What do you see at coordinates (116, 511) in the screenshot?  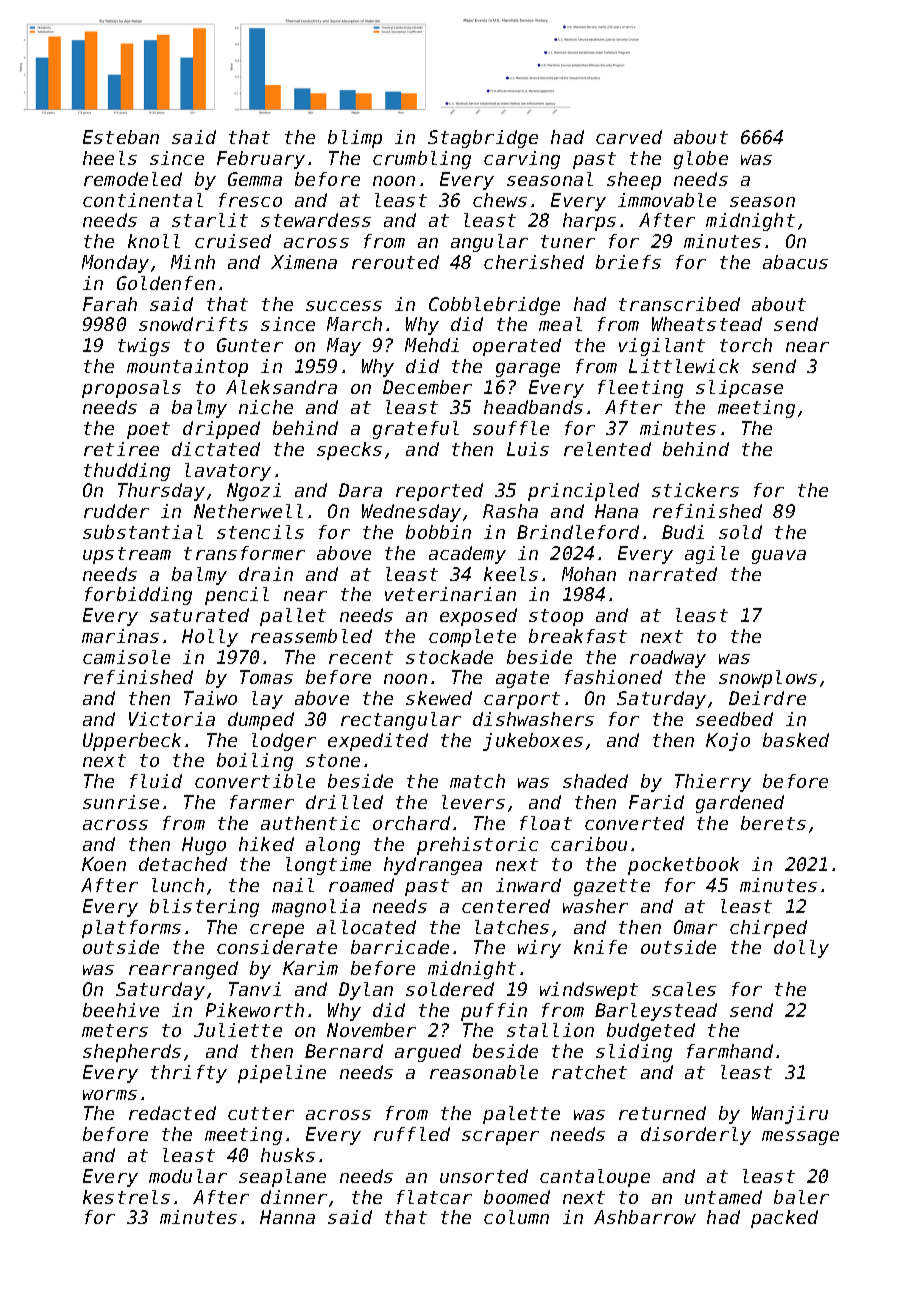 I see `rudder` at bounding box center [116, 511].
